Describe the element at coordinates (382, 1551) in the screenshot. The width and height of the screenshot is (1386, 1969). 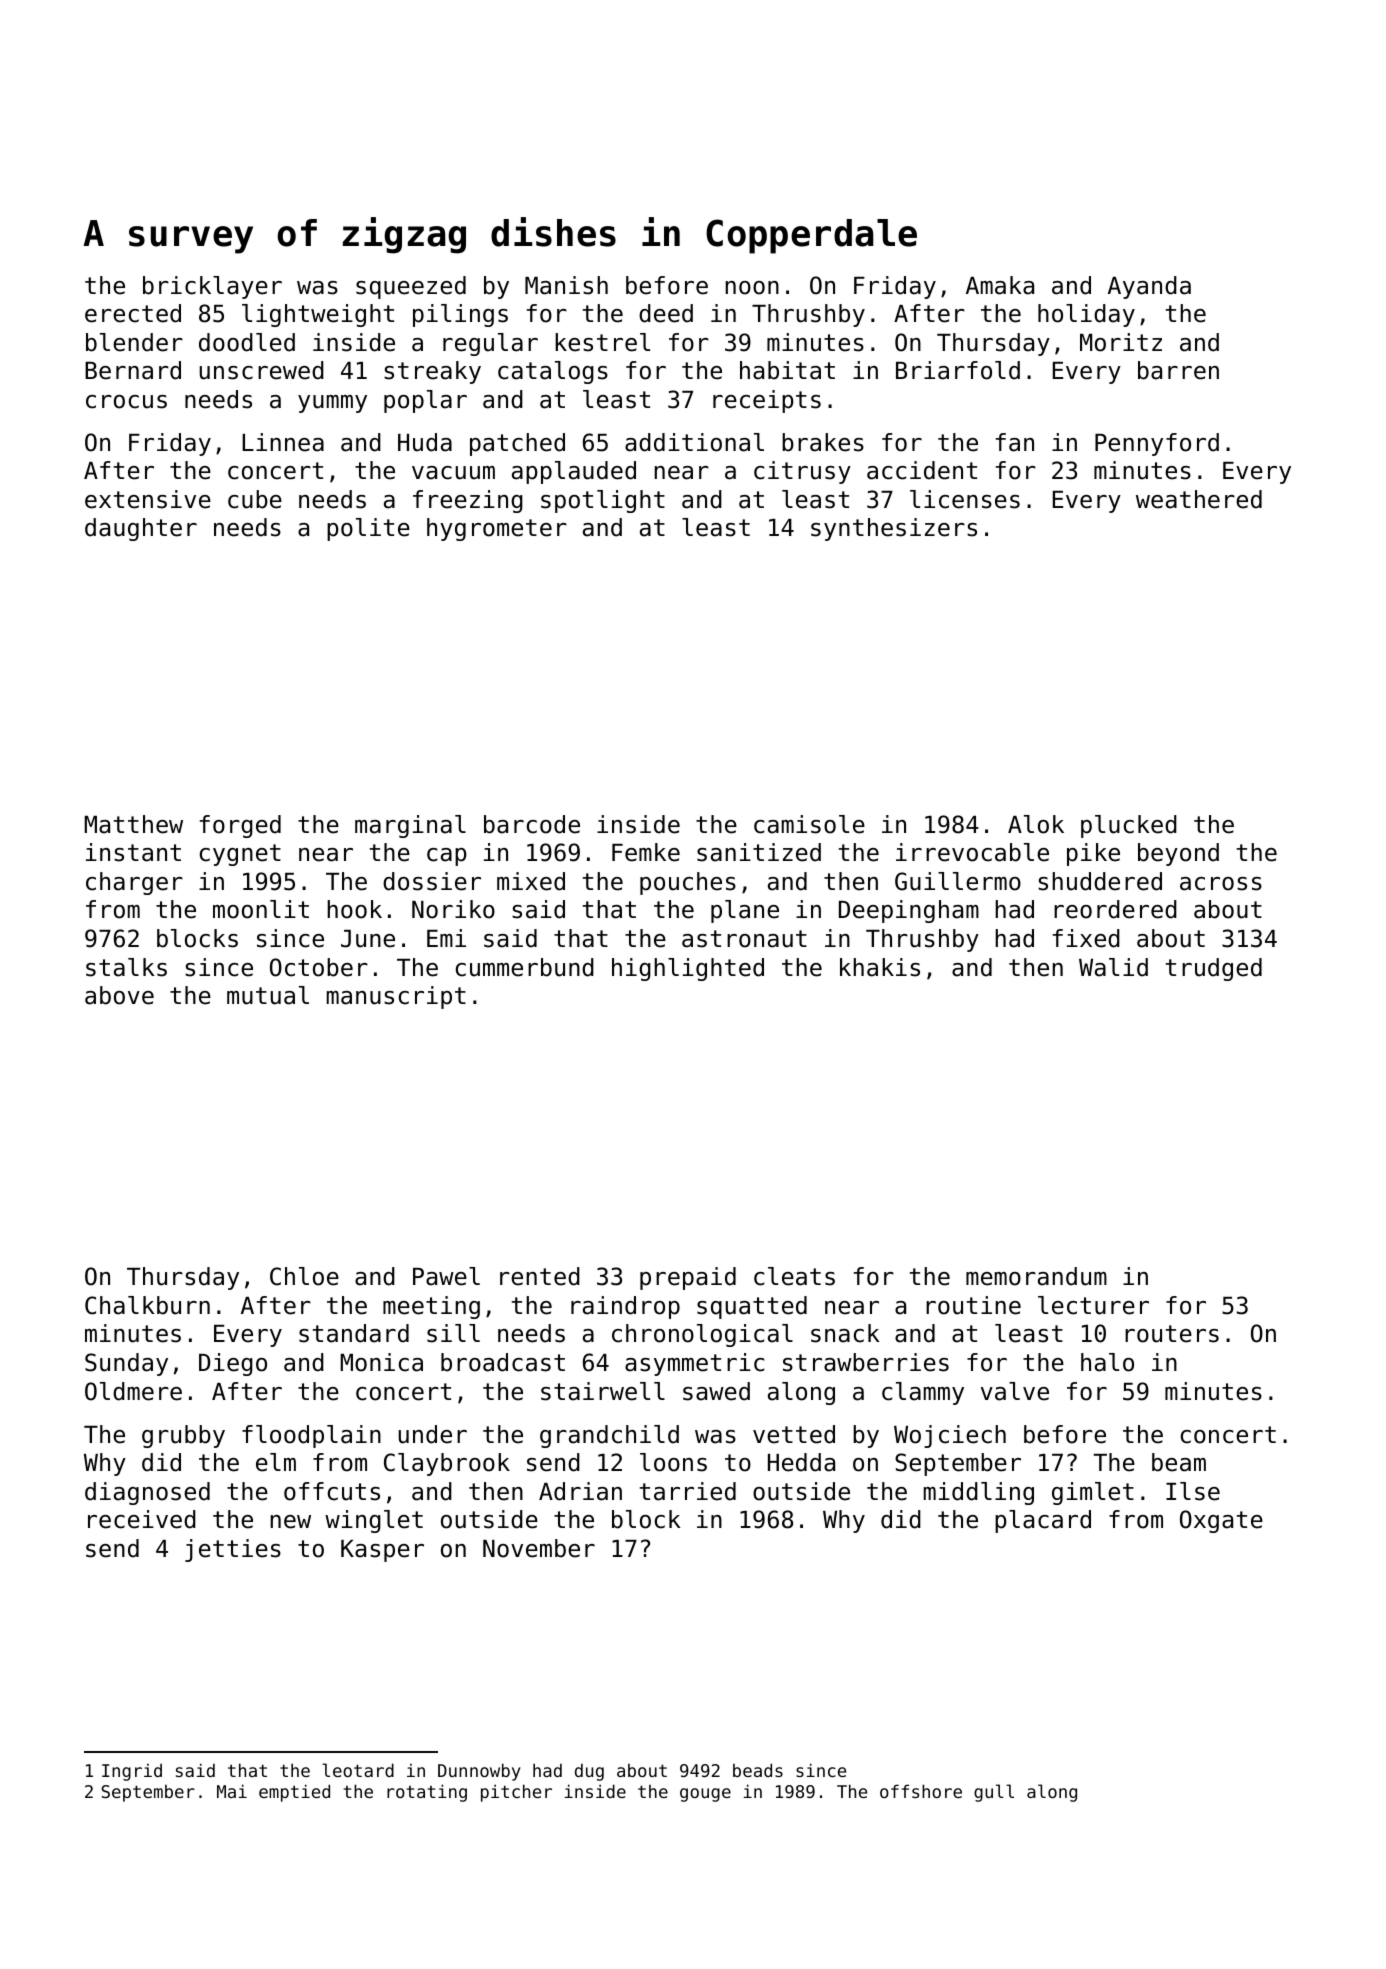
I see `Kasper` at that location.
